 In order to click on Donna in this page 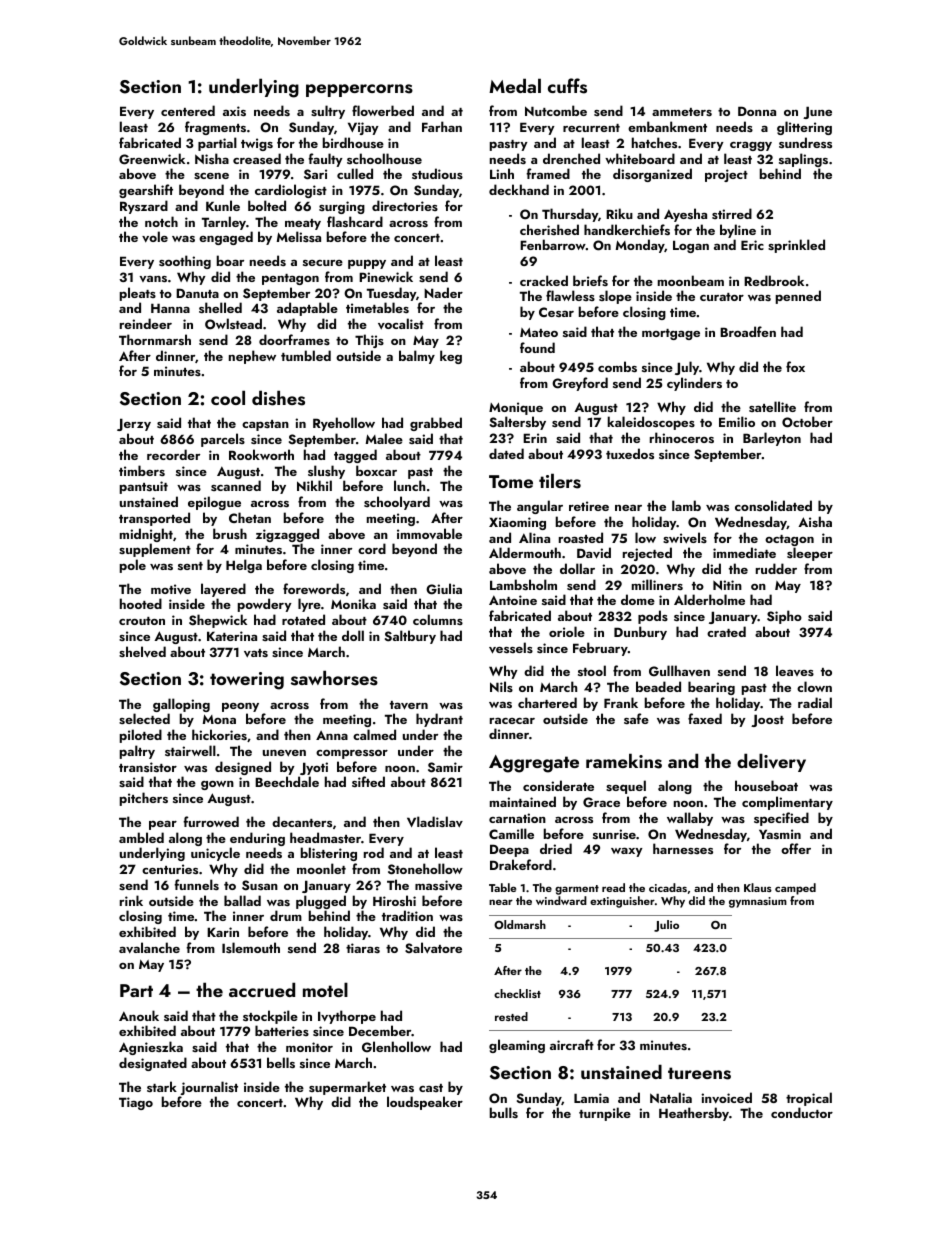, I will do `click(757, 111)`.
